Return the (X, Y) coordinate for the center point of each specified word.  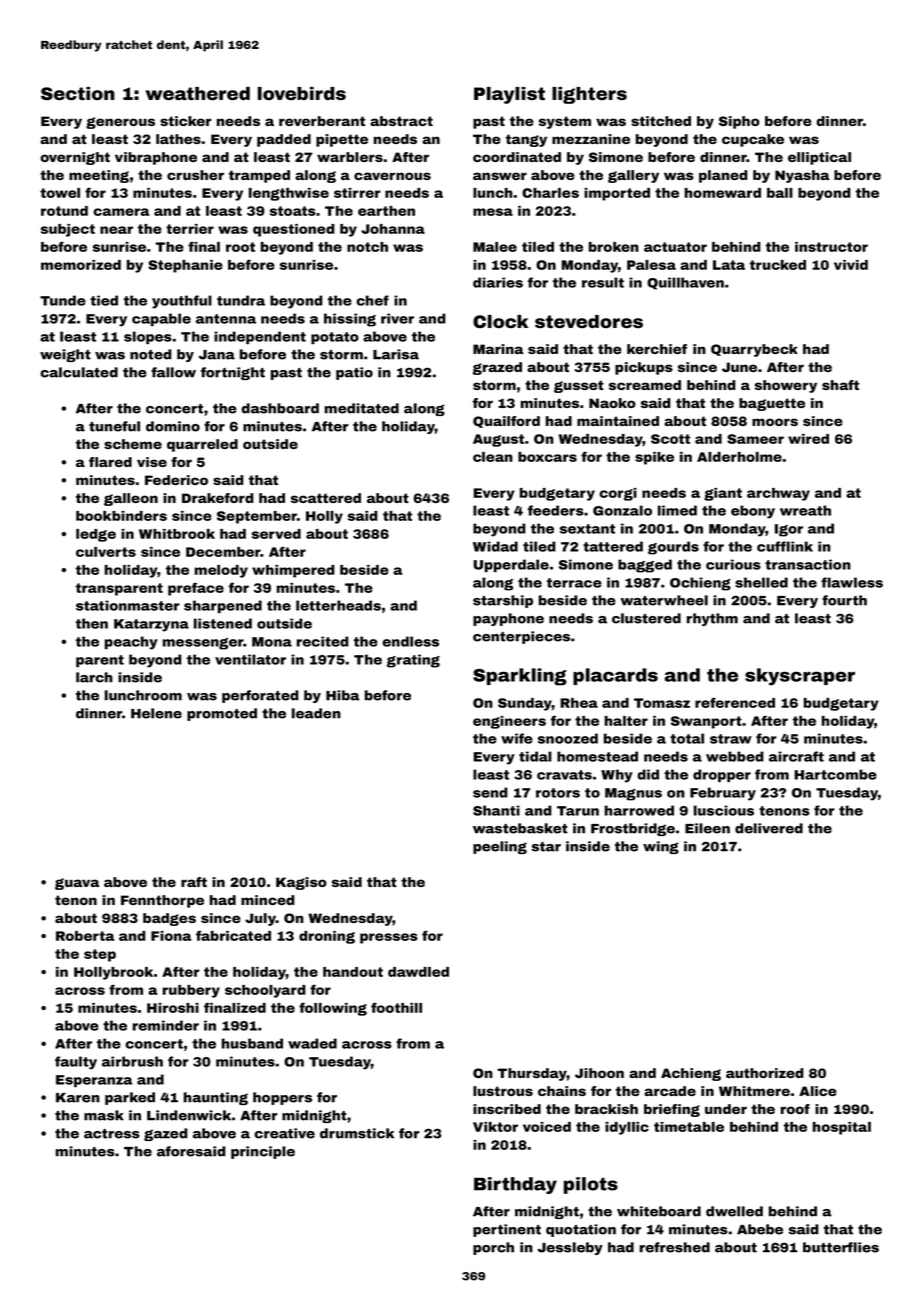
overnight (75, 158)
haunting (216, 1098)
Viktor (495, 1127)
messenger (203, 644)
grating (413, 661)
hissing (350, 320)
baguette (772, 404)
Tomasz (662, 703)
